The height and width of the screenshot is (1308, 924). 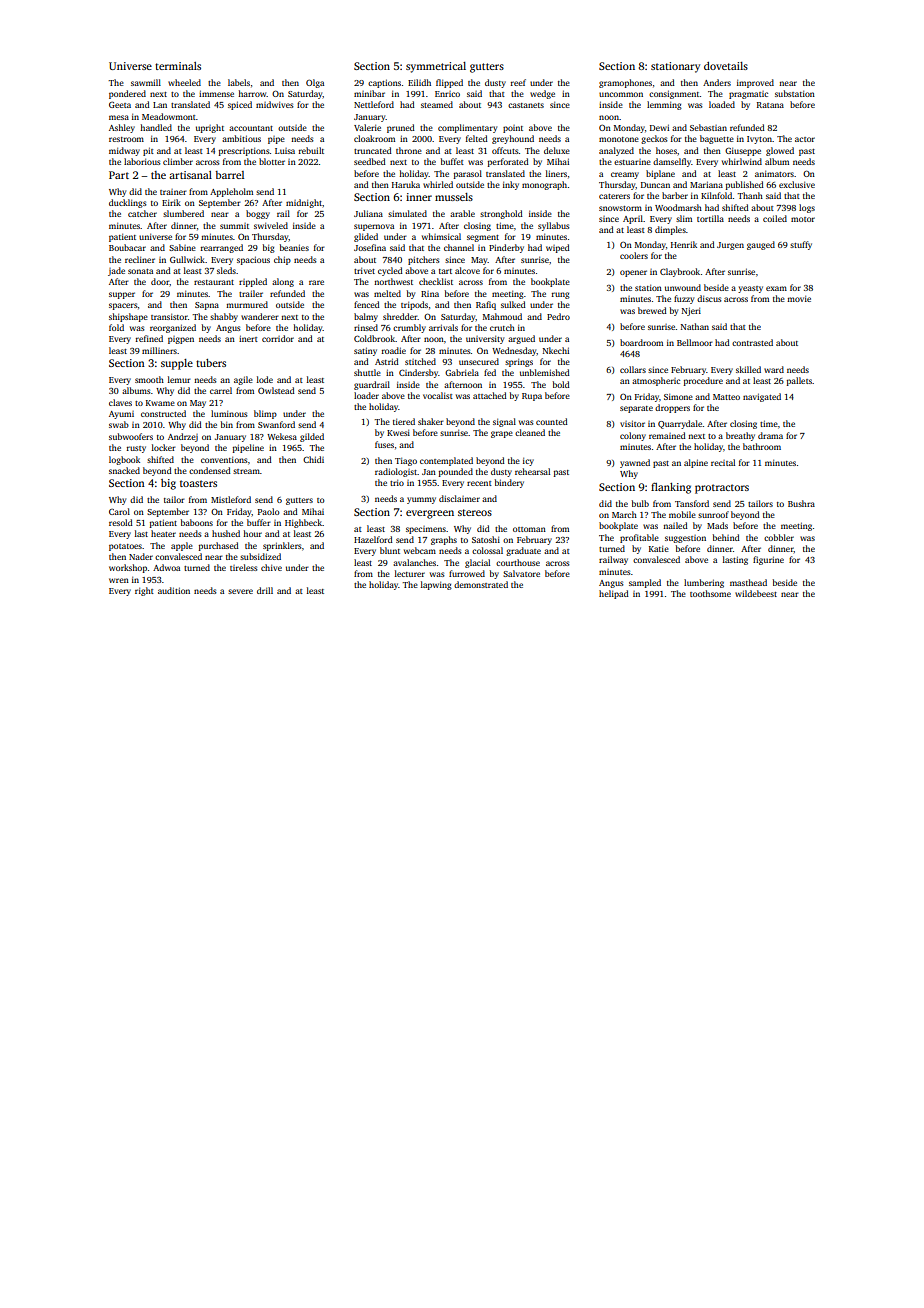 What do you see at coordinates (436, 585) in the screenshot?
I see `lapwing` at bounding box center [436, 585].
